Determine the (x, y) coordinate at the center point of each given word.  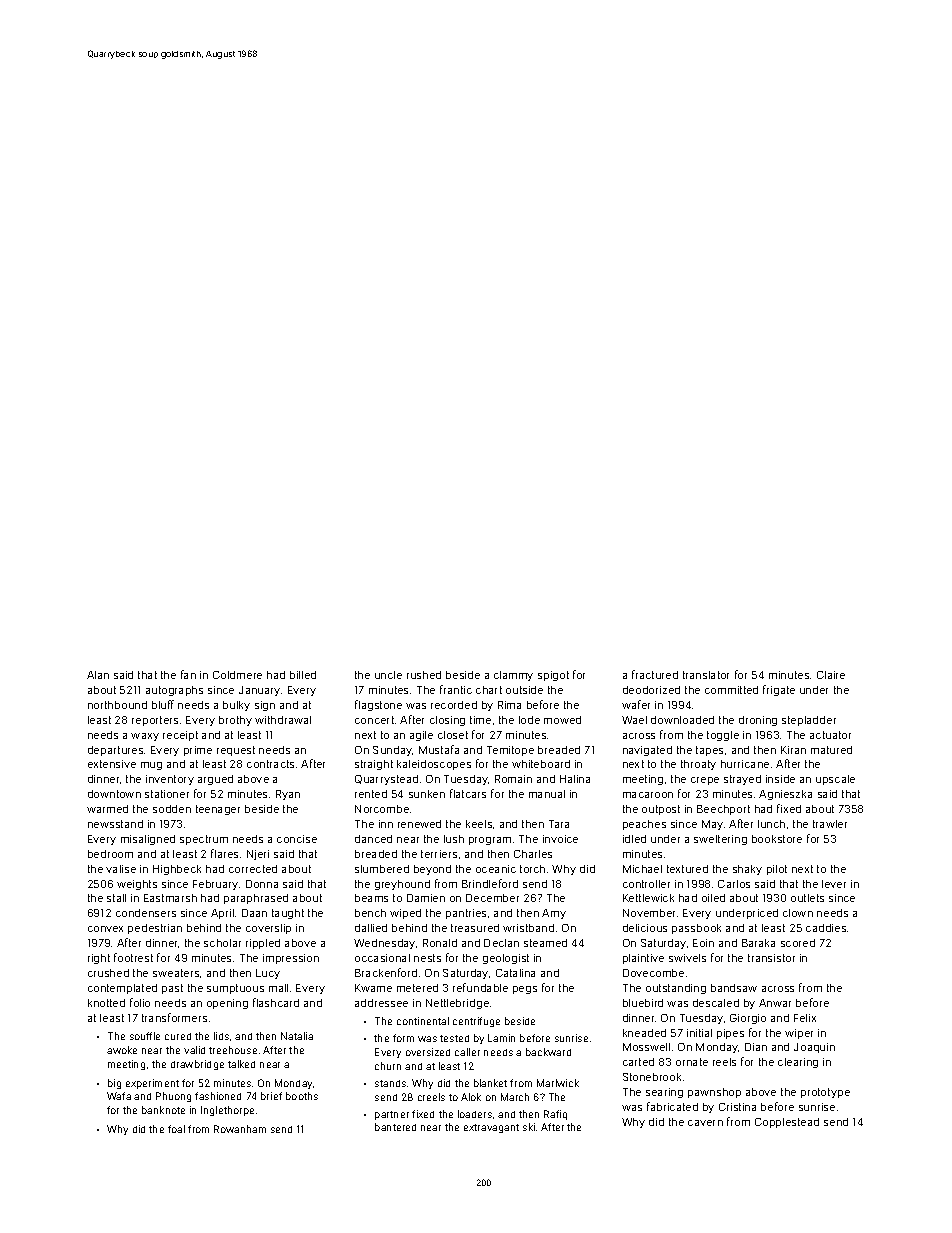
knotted (106, 1003)
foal (176, 1129)
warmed (107, 809)
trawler (830, 824)
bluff (163, 704)
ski (529, 1127)
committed (731, 690)
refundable (480, 987)
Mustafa (439, 749)
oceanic (496, 869)
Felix (805, 1018)
